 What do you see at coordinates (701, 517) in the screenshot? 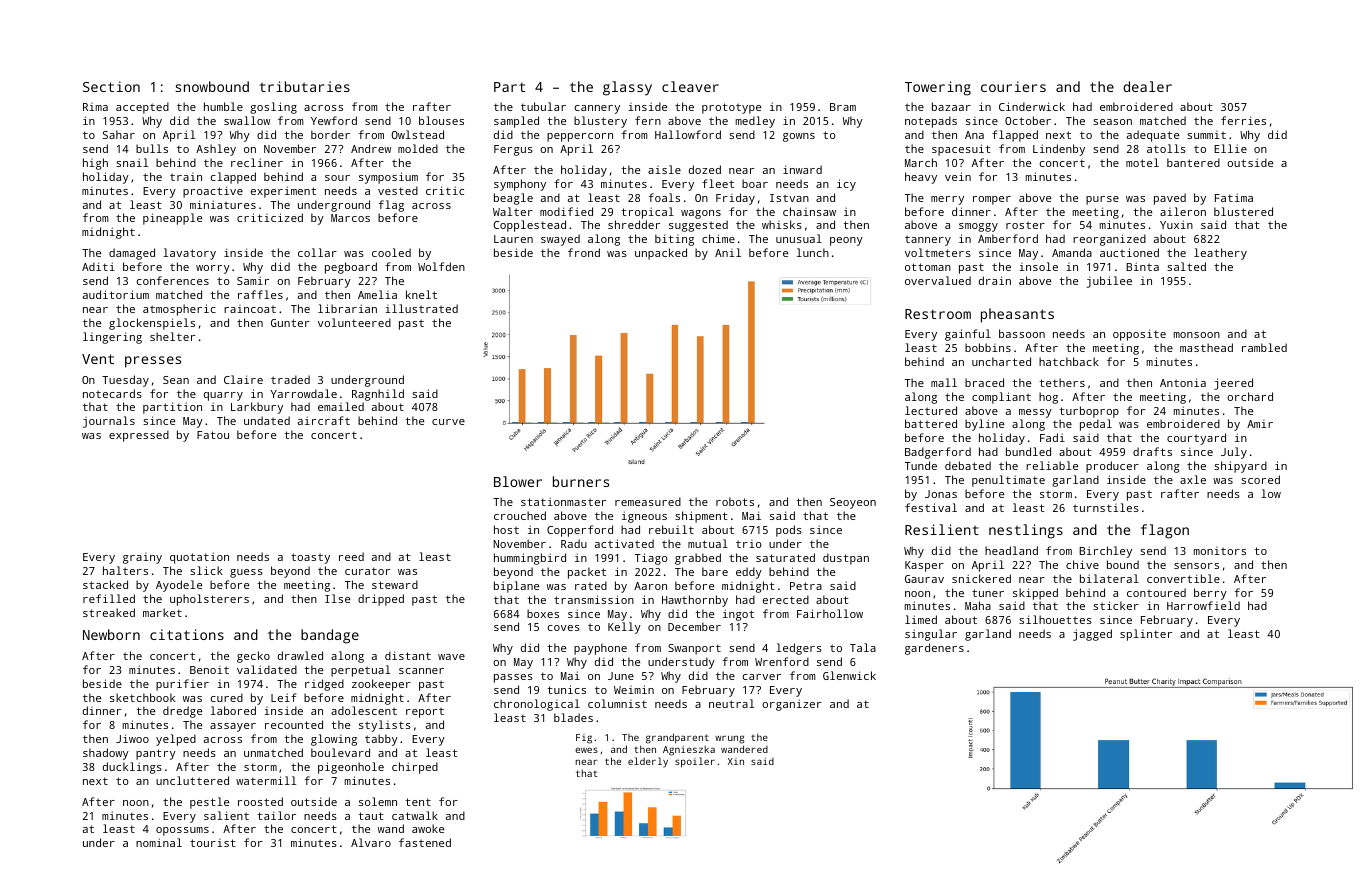
I see `shipment` at bounding box center [701, 517].
